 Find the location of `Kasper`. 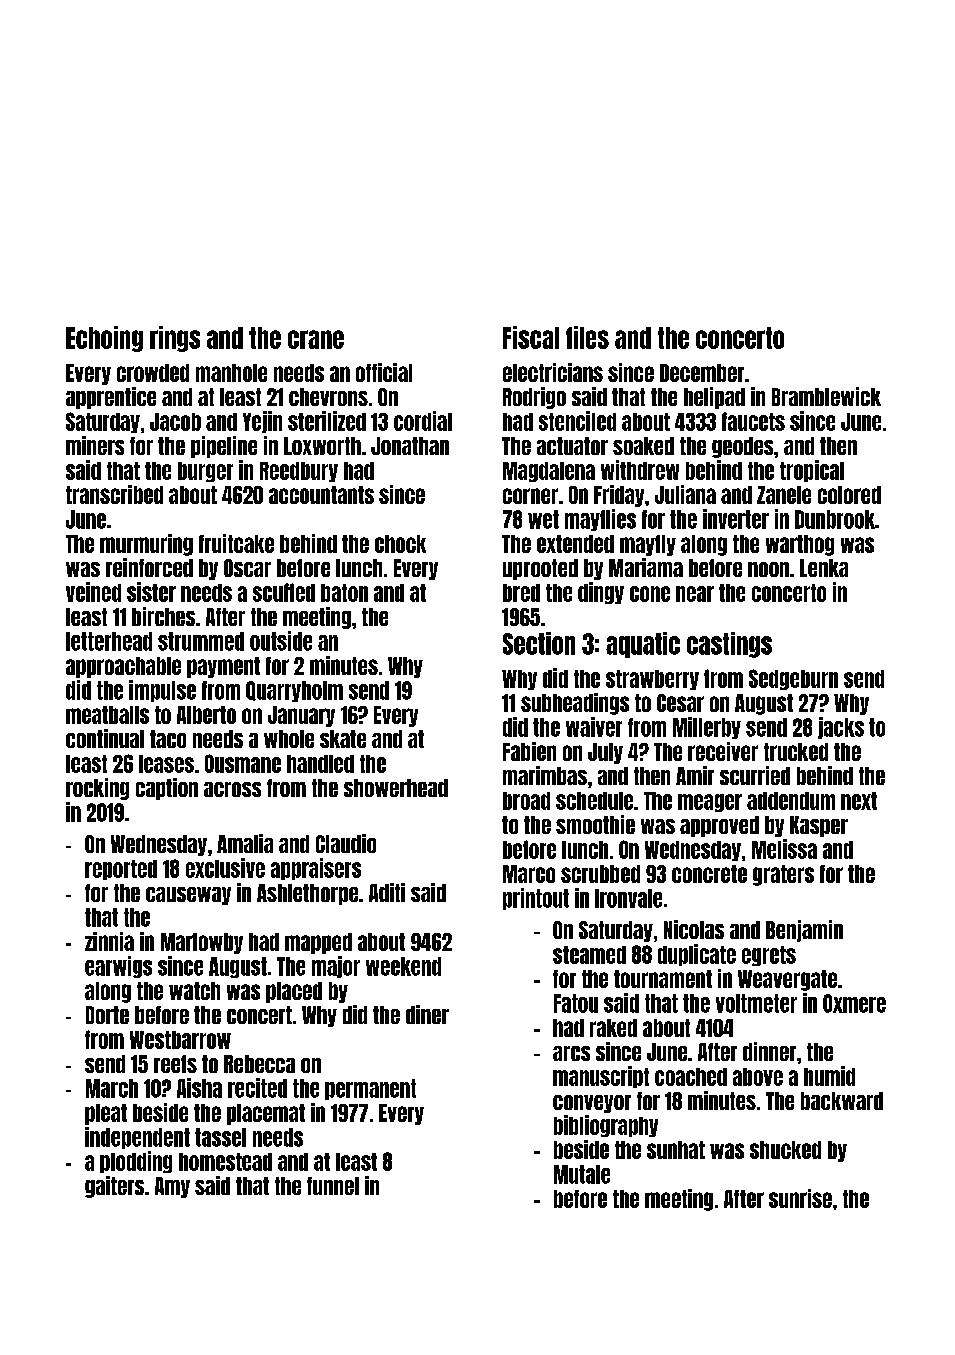

Kasper is located at coordinates (819, 826).
